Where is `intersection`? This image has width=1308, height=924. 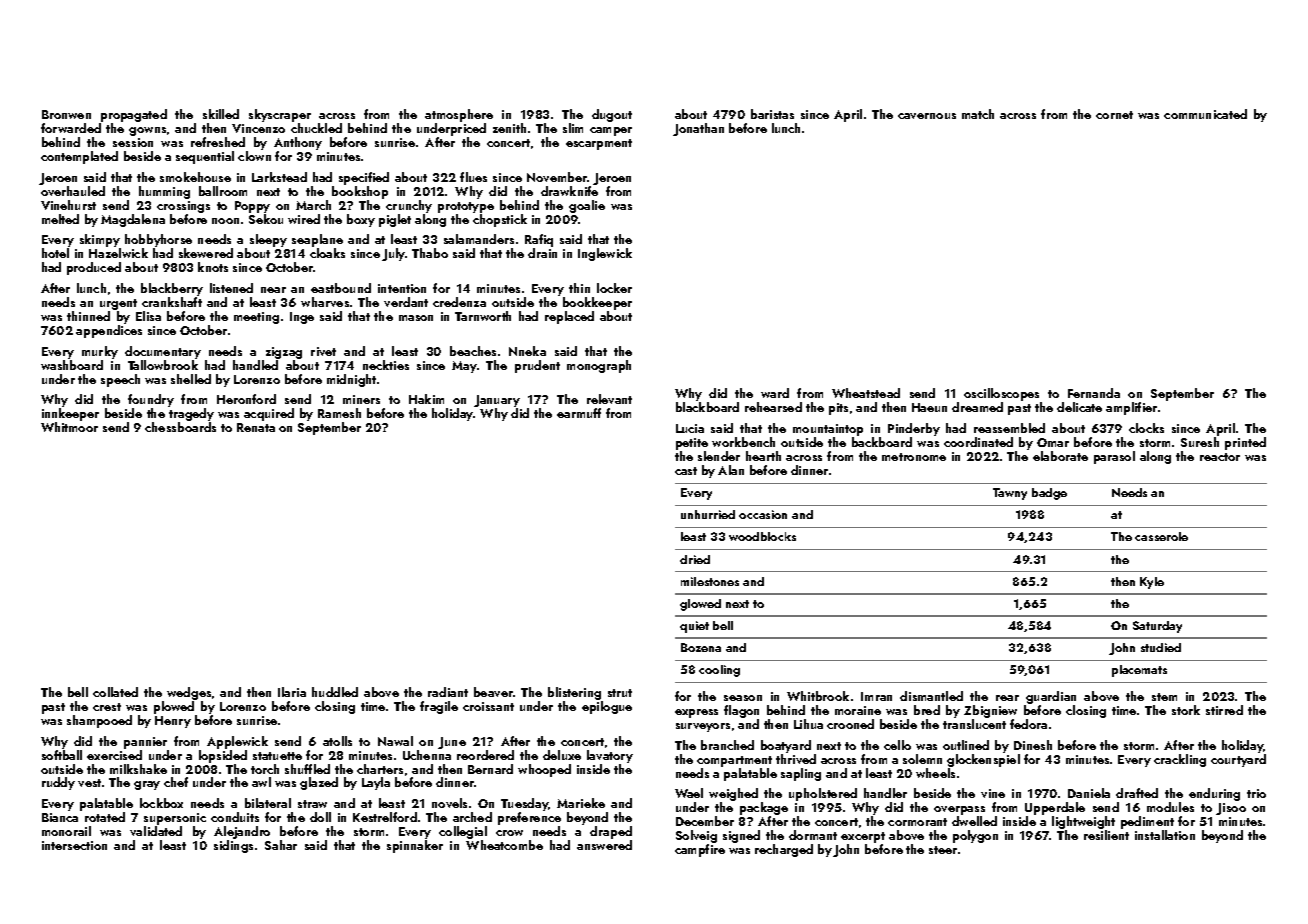
intersection is located at coordinates (74, 845).
